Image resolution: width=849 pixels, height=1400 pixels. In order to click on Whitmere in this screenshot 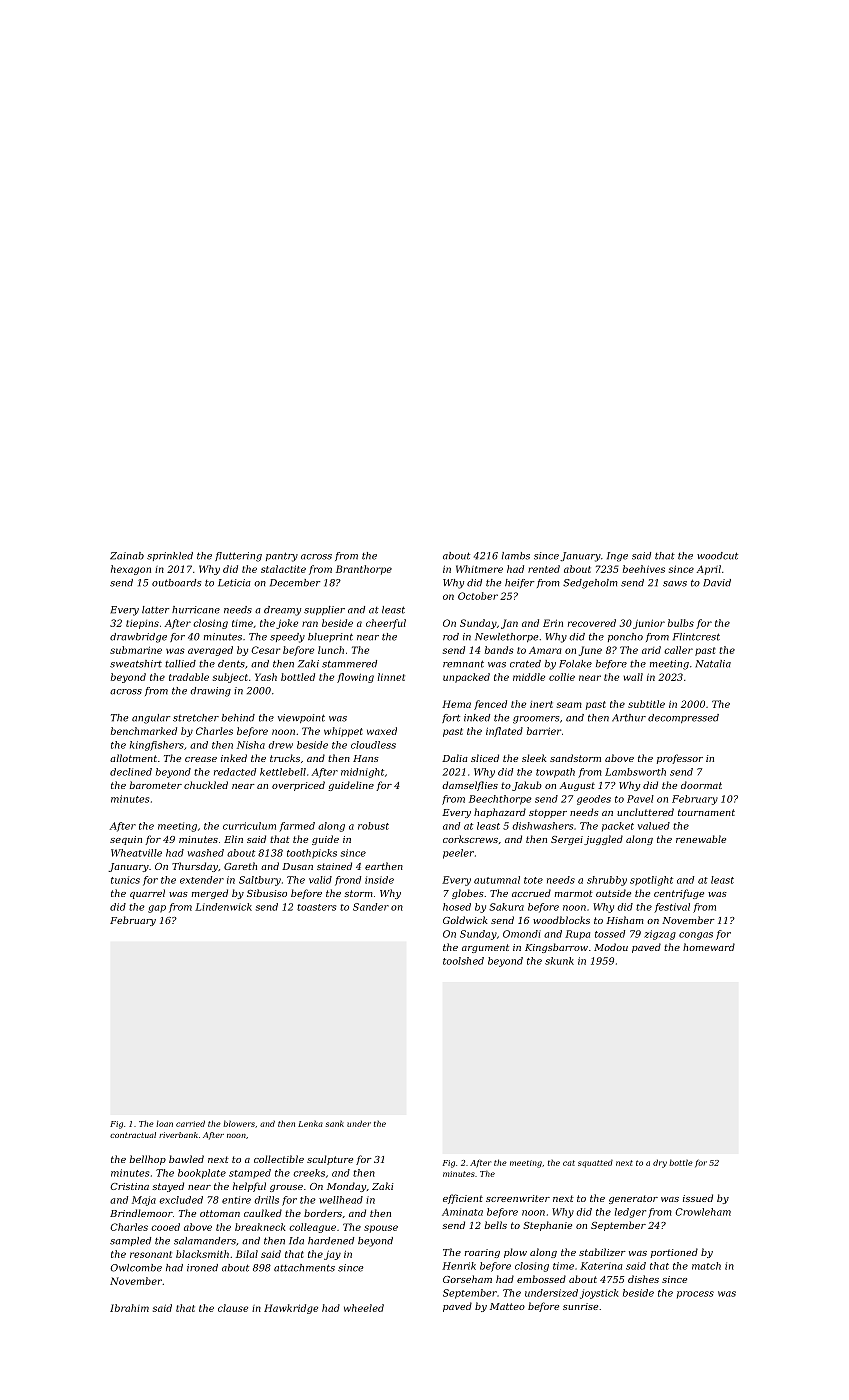, I will do `click(479, 569)`.
